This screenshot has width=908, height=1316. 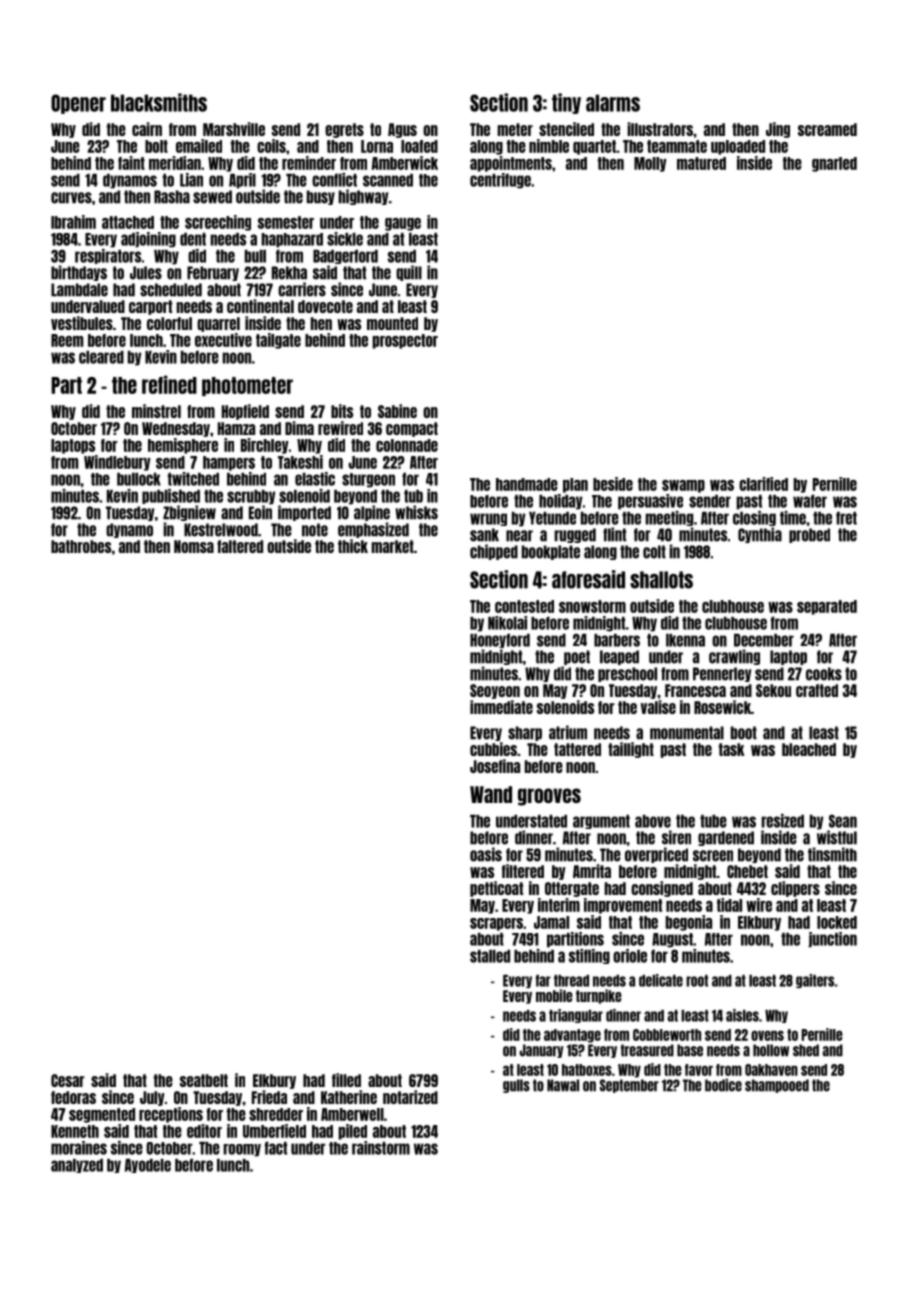 I want to click on Agus, so click(x=402, y=130).
